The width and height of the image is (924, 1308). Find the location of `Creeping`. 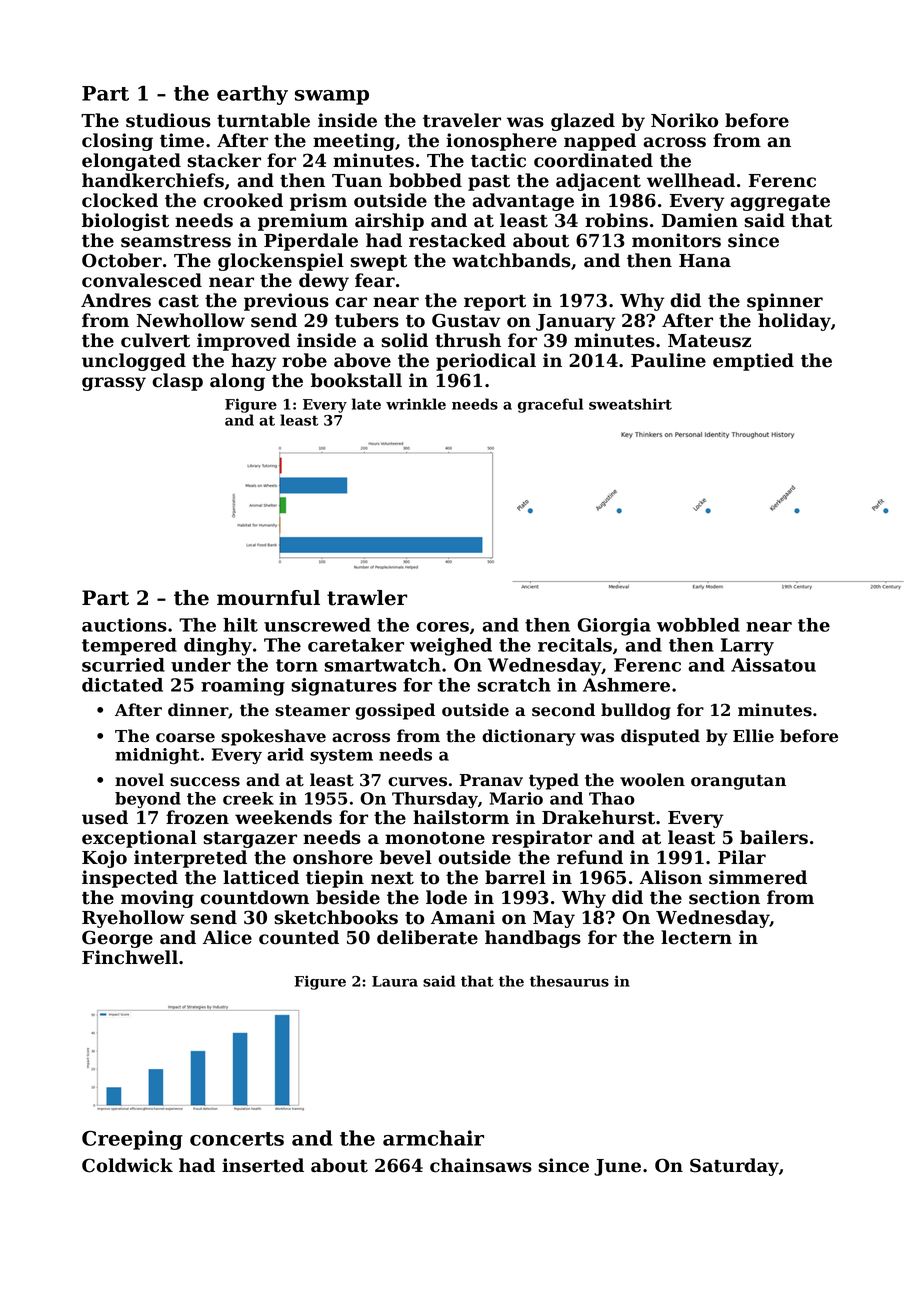

Creeping is located at coordinates (132, 1140).
